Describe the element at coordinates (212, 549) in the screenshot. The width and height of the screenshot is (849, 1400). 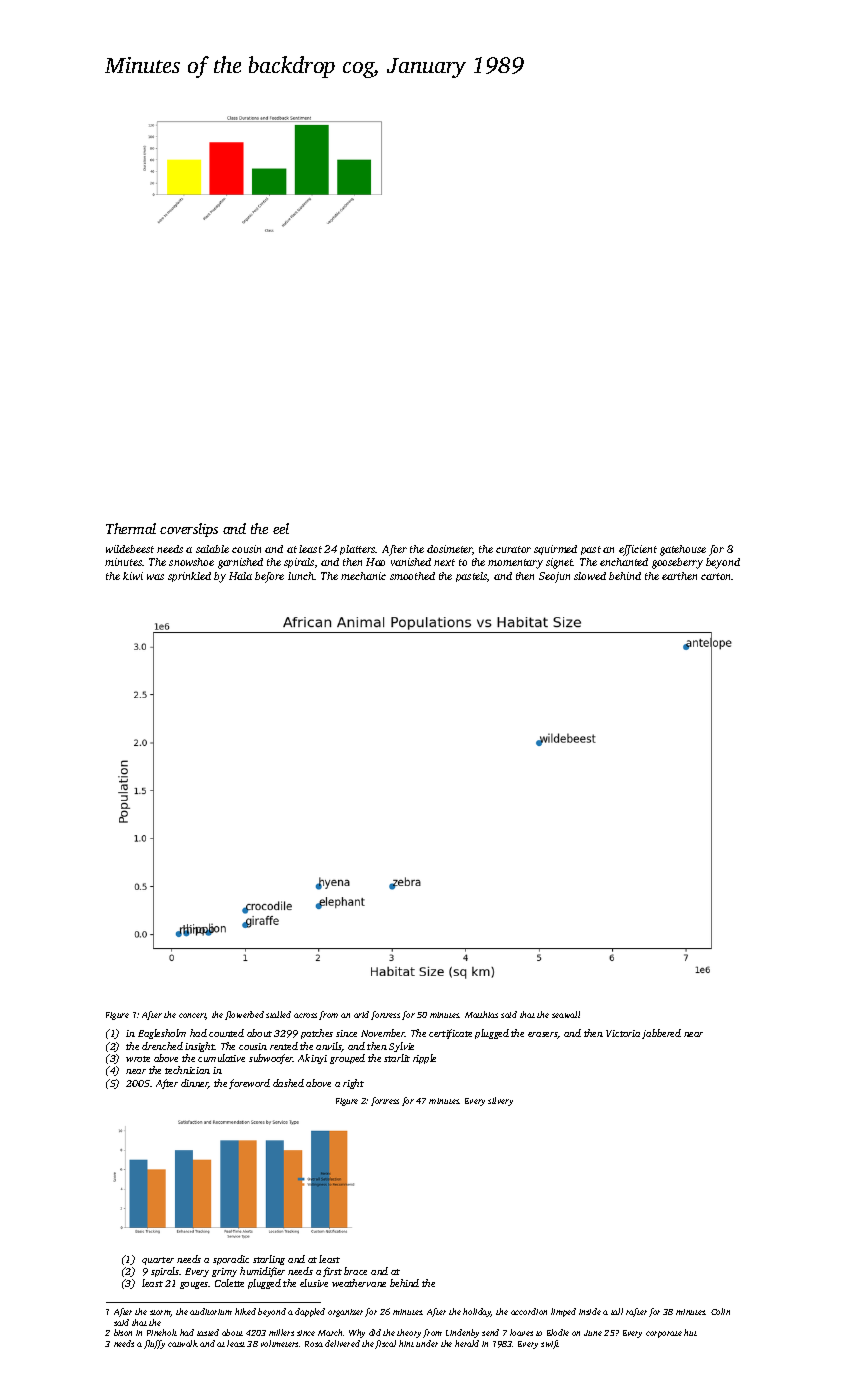
I see `salable` at that location.
